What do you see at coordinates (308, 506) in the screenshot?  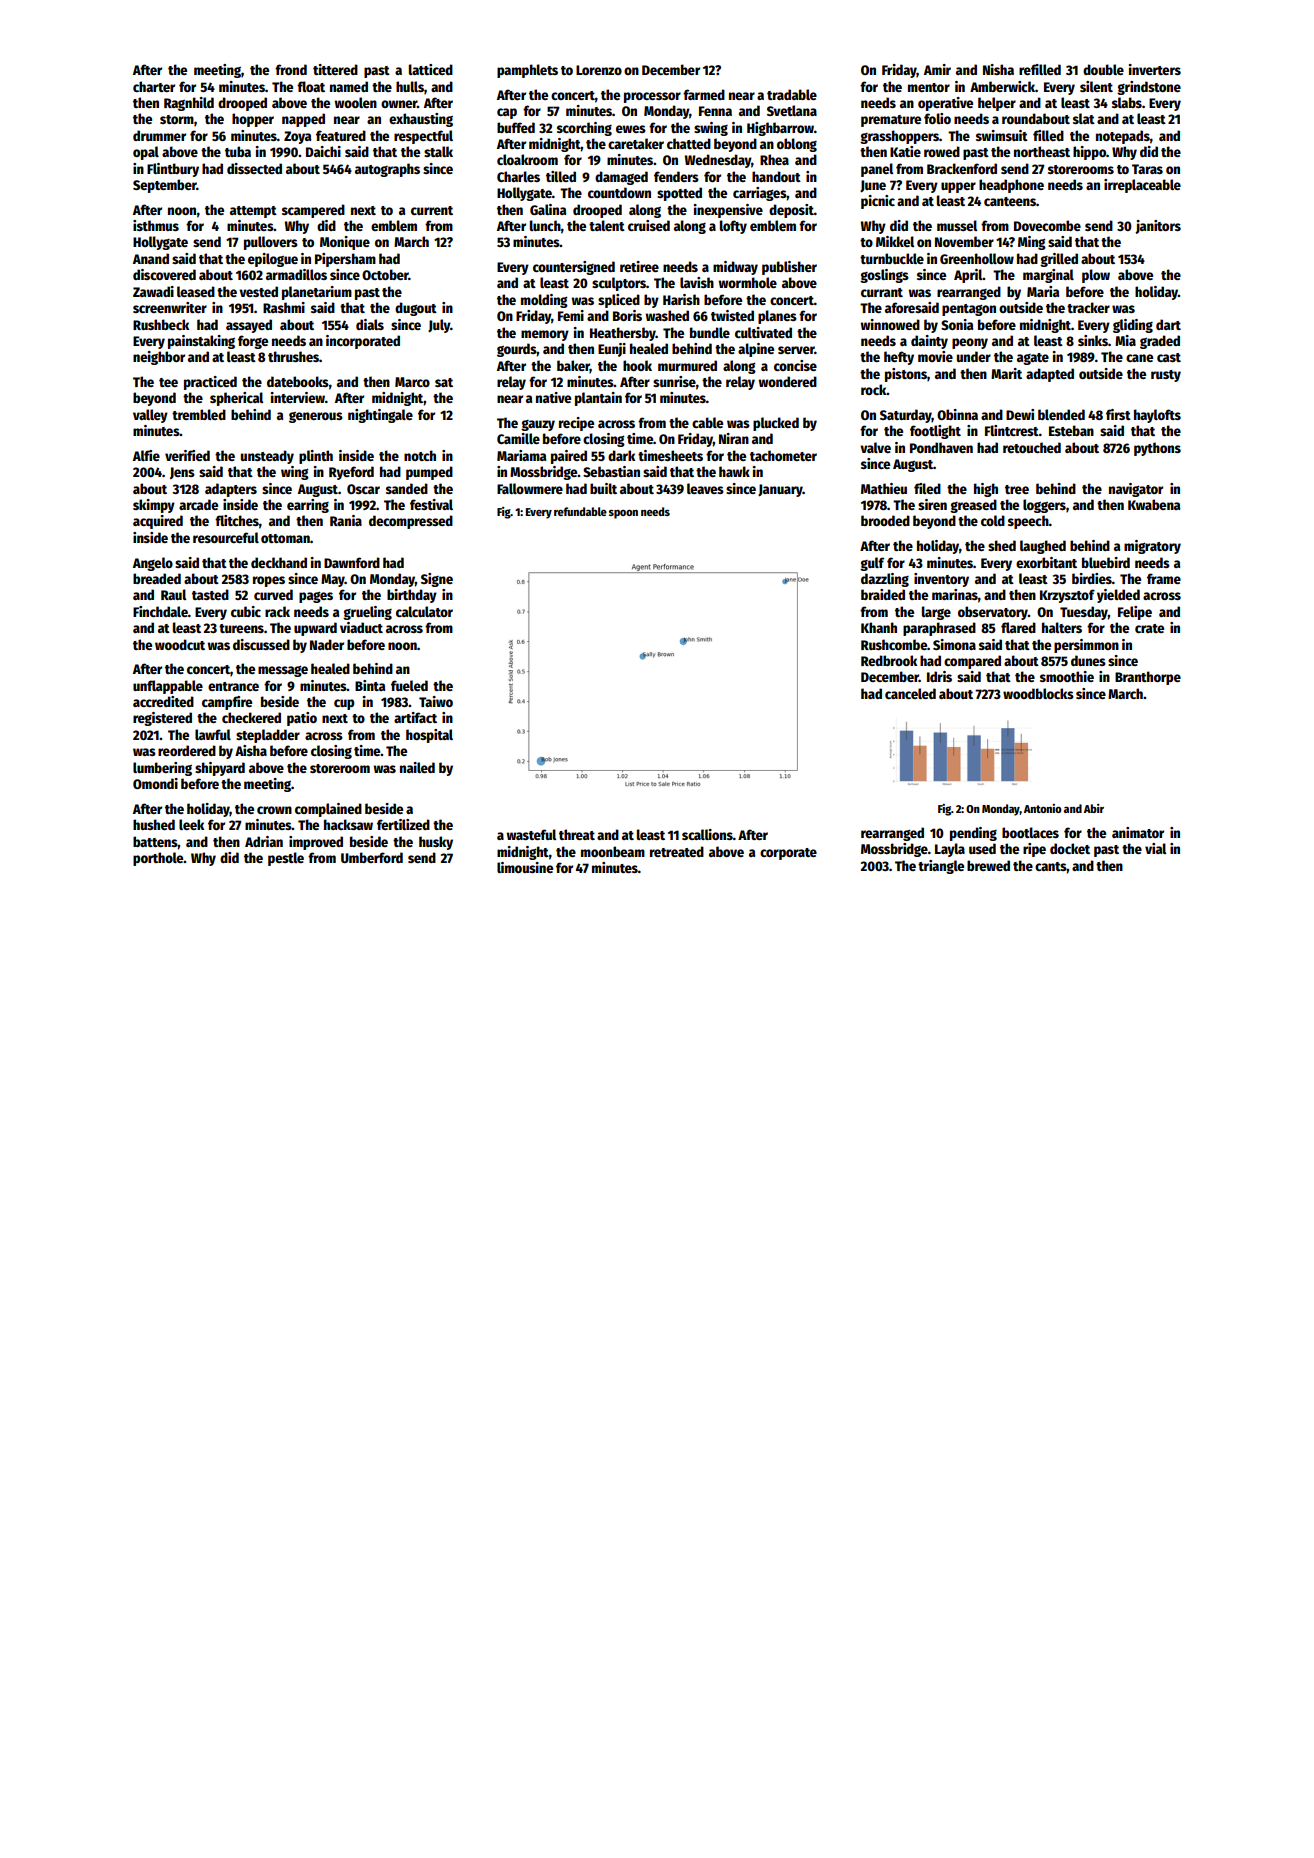 I see `earring` at bounding box center [308, 506].
